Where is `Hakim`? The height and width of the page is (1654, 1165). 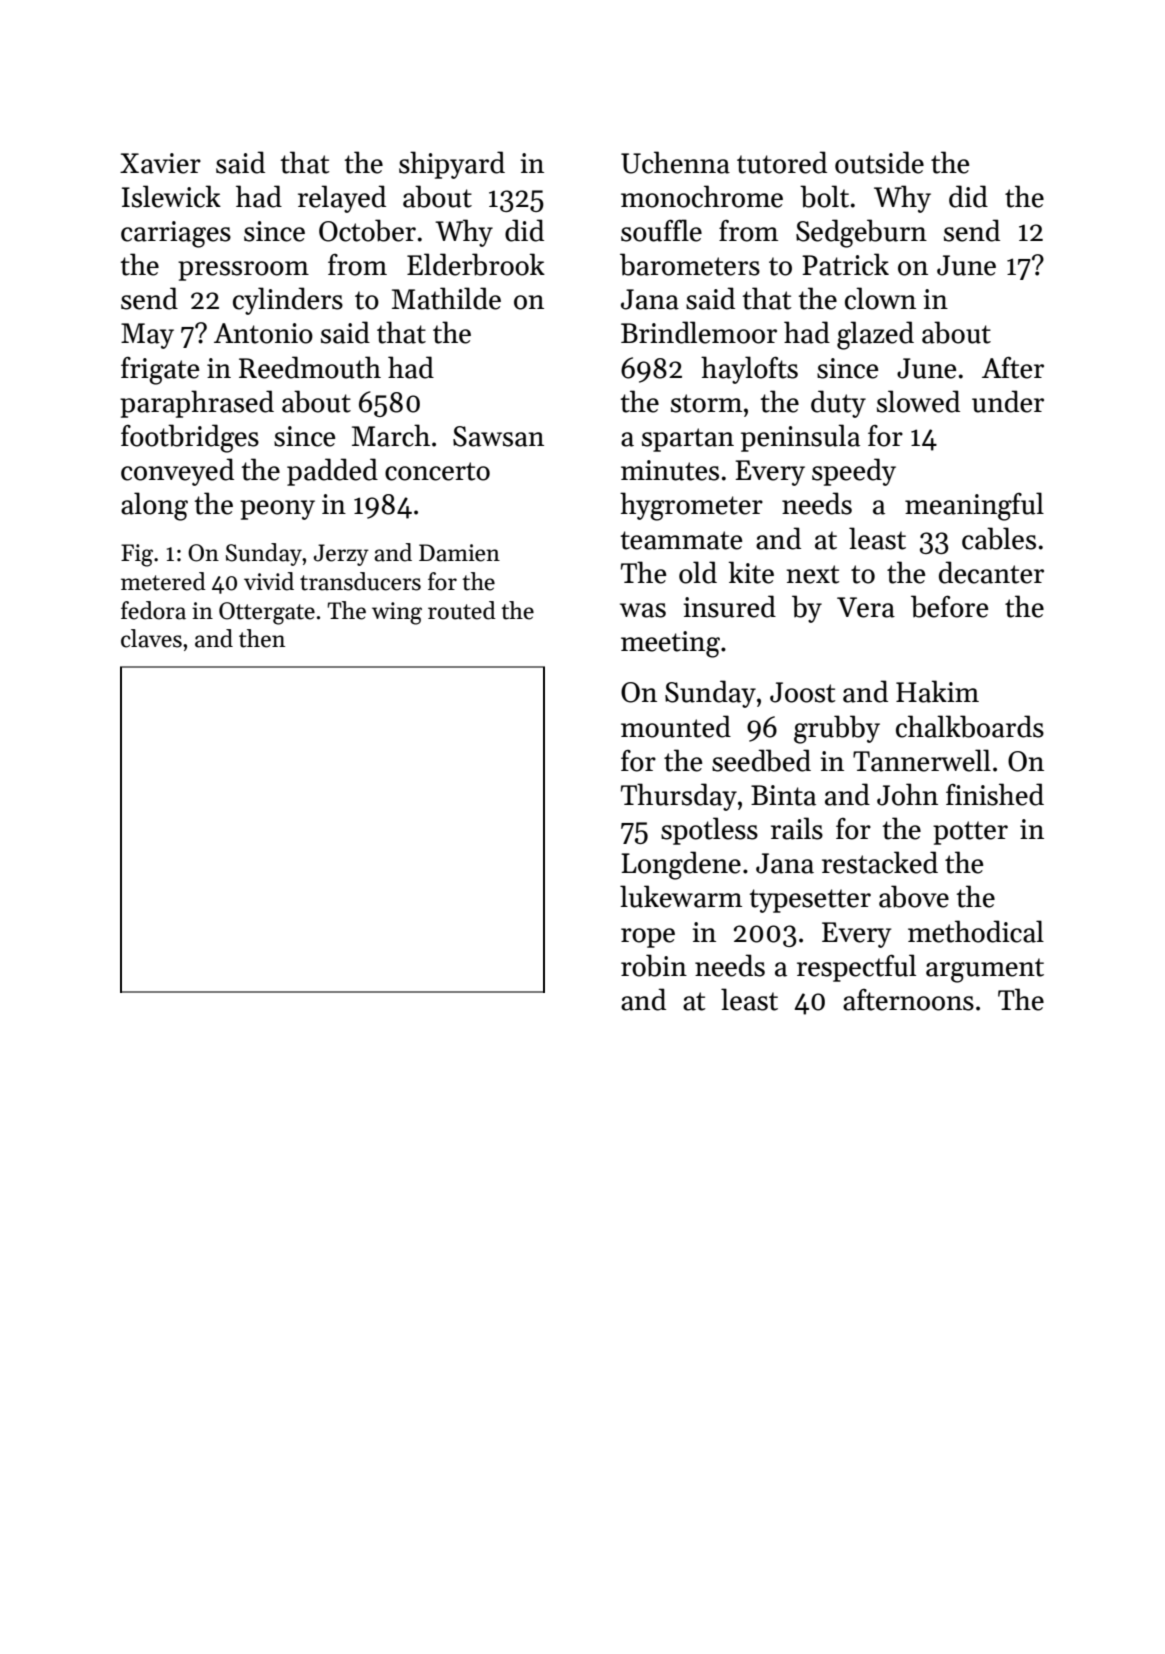
Hakim is located at coordinates (937, 691).
